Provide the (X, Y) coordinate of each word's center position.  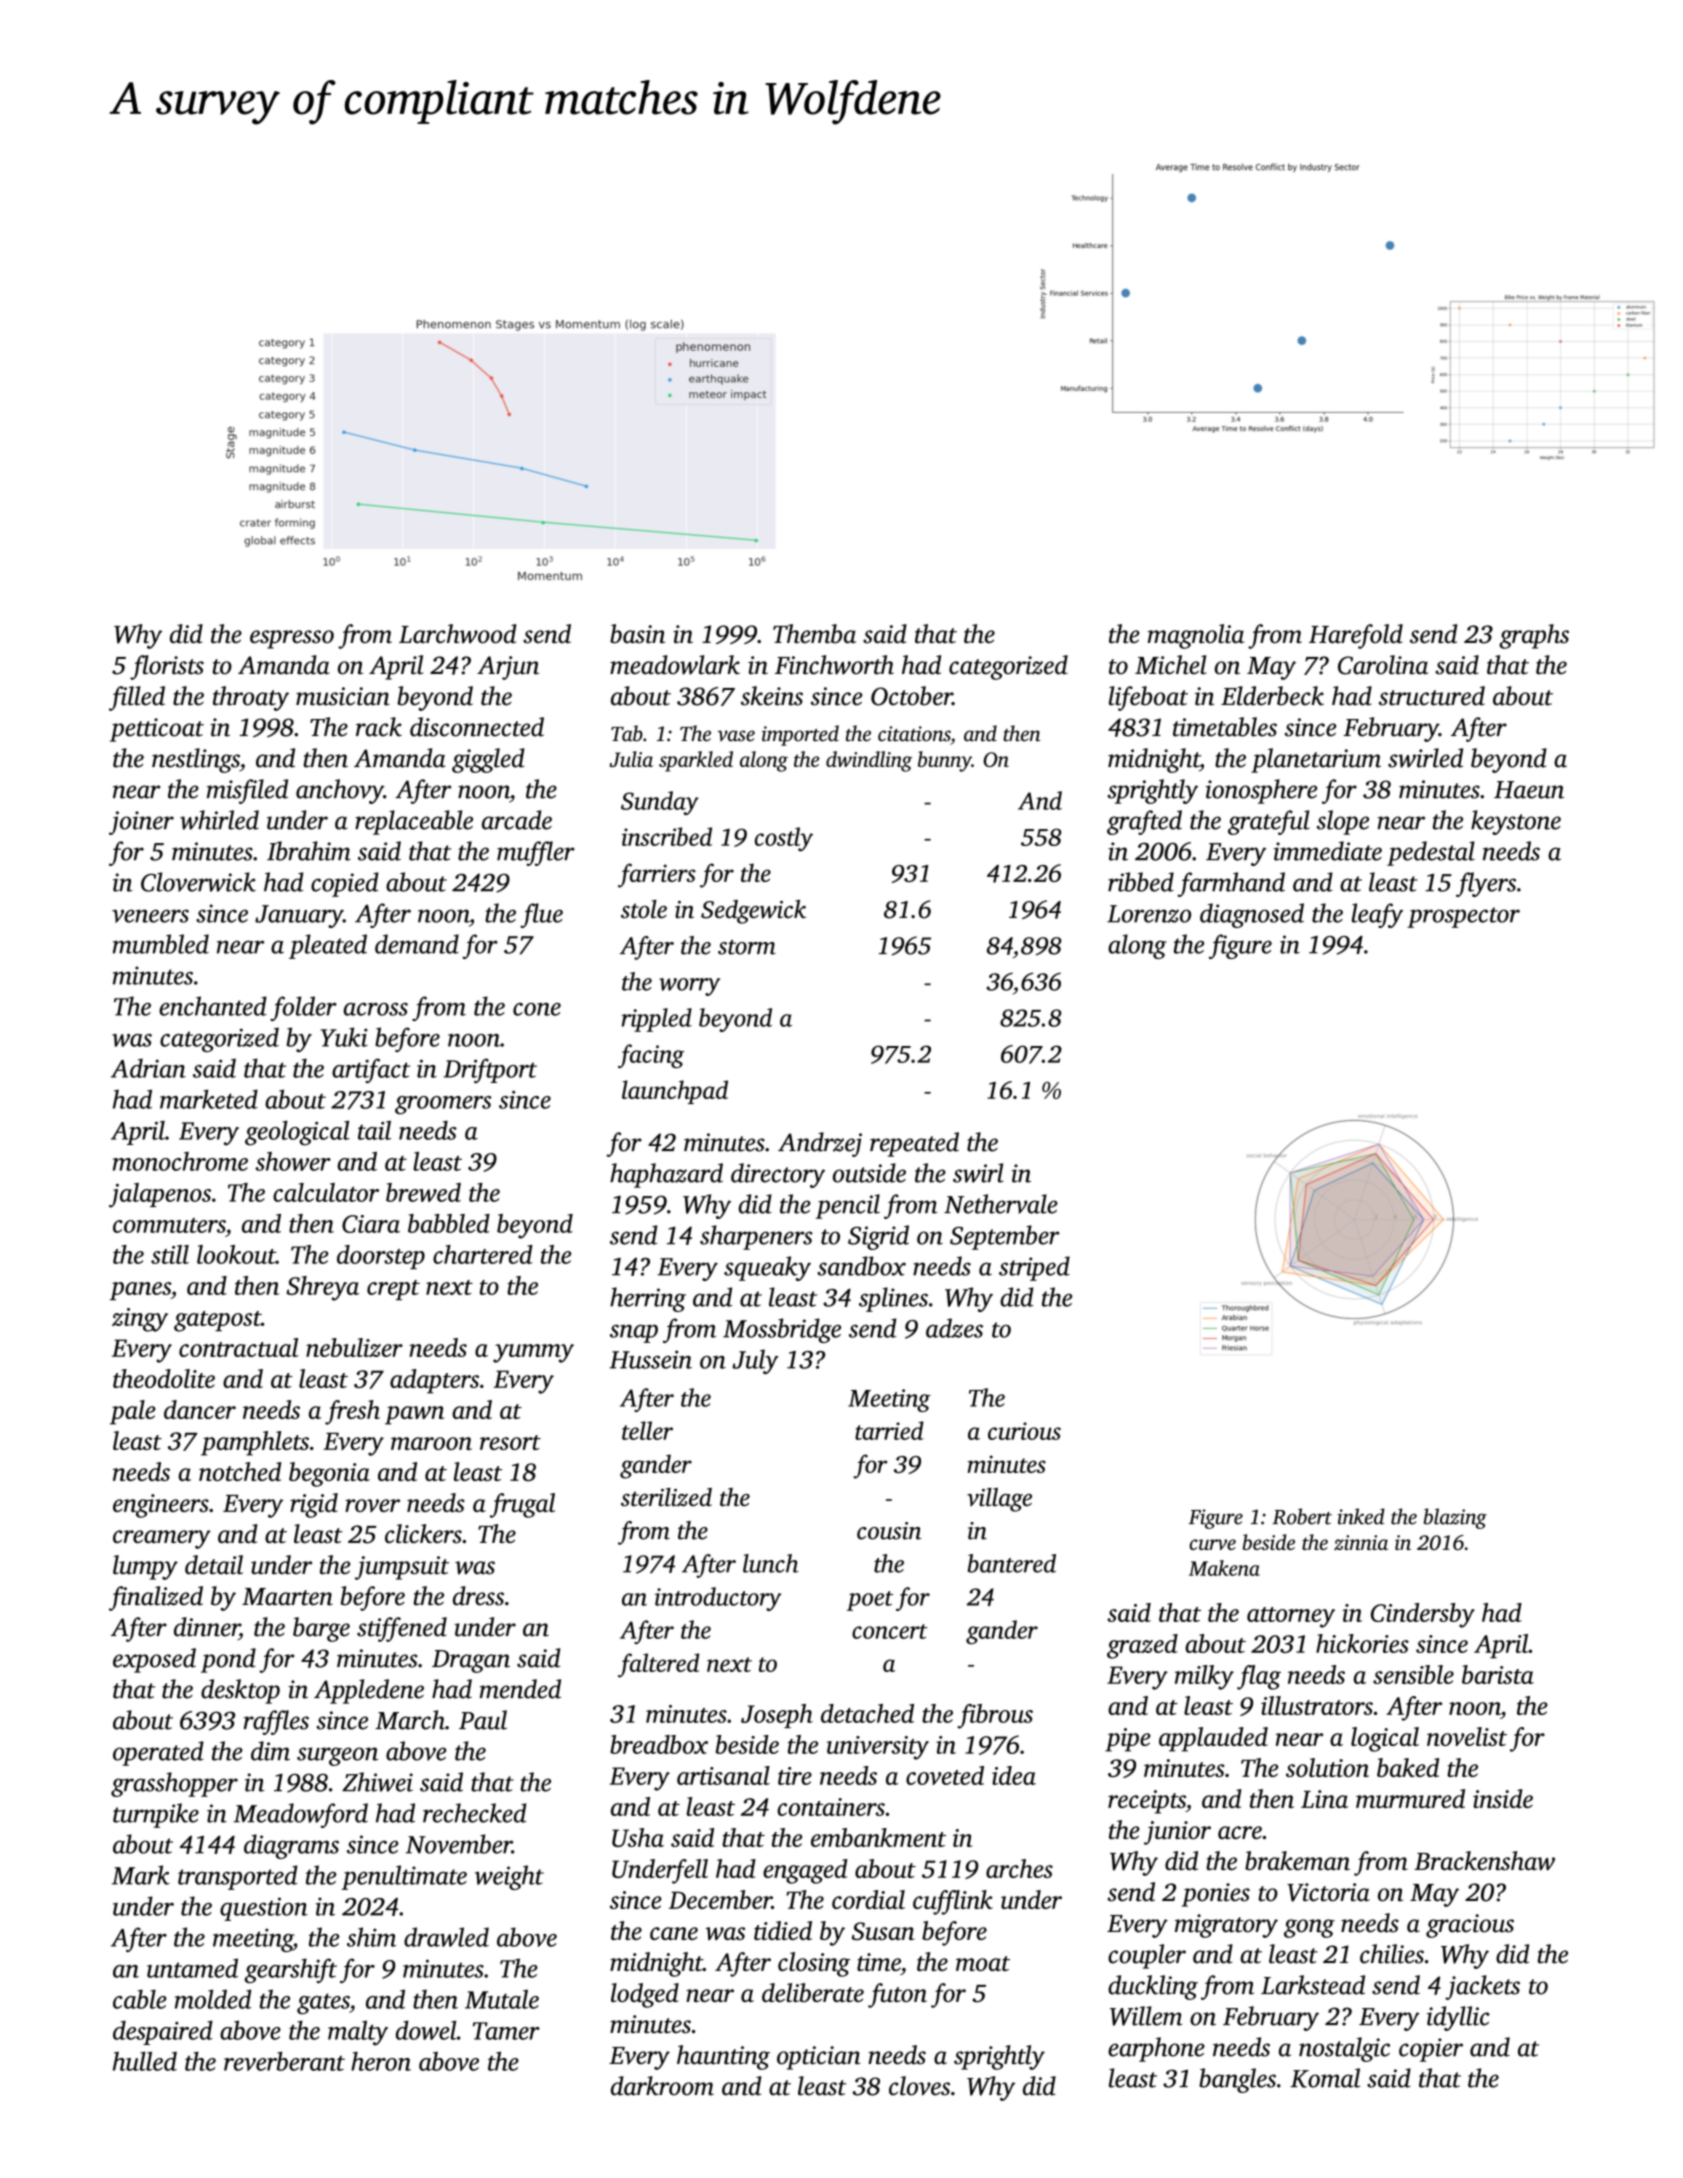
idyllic (1458, 2018)
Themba (814, 634)
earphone (1156, 2049)
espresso (292, 639)
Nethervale (1001, 1204)
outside (869, 1173)
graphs (1534, 636)
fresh (352, 1412)
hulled (145, 2061)
